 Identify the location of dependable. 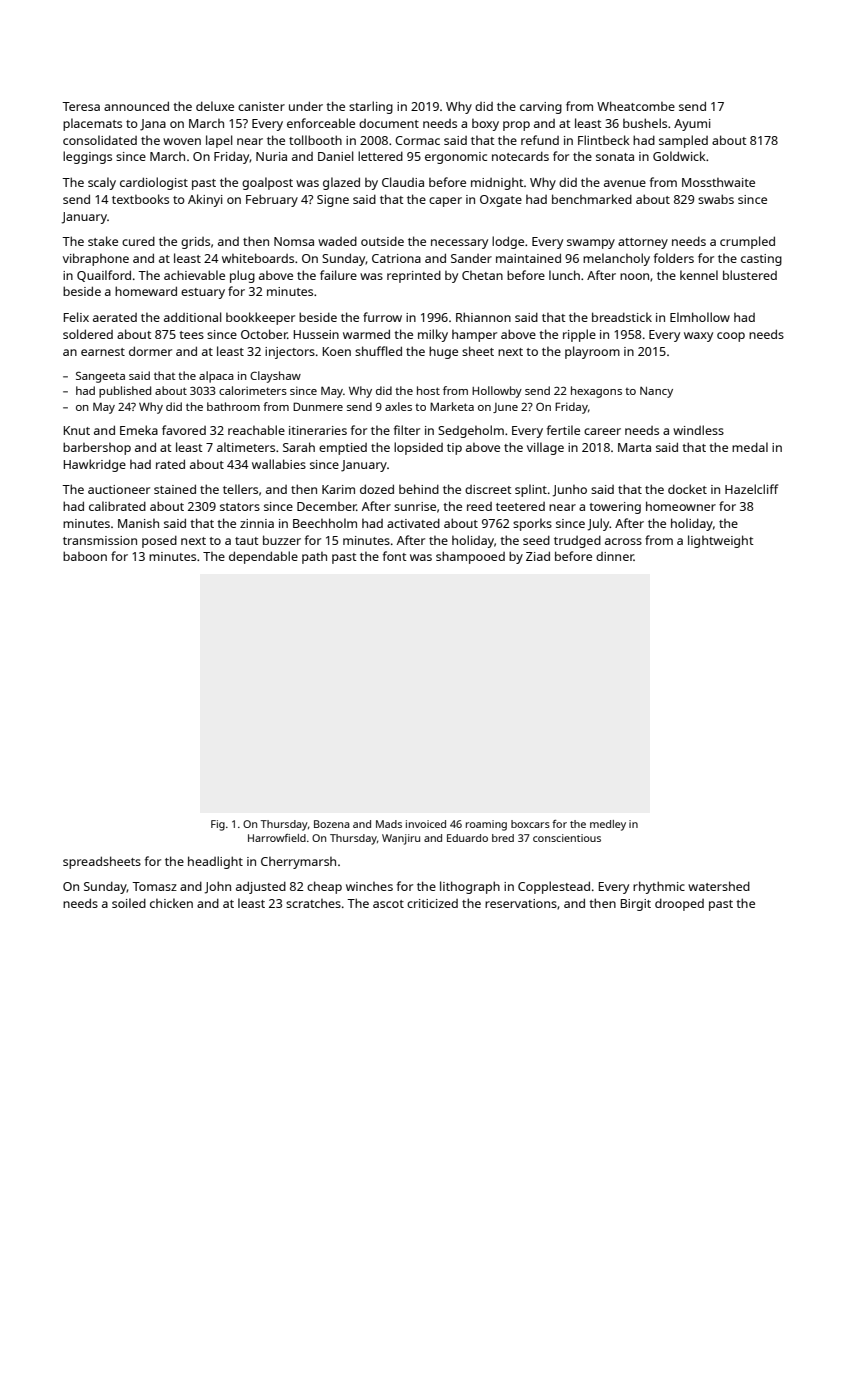
(263, 557).
